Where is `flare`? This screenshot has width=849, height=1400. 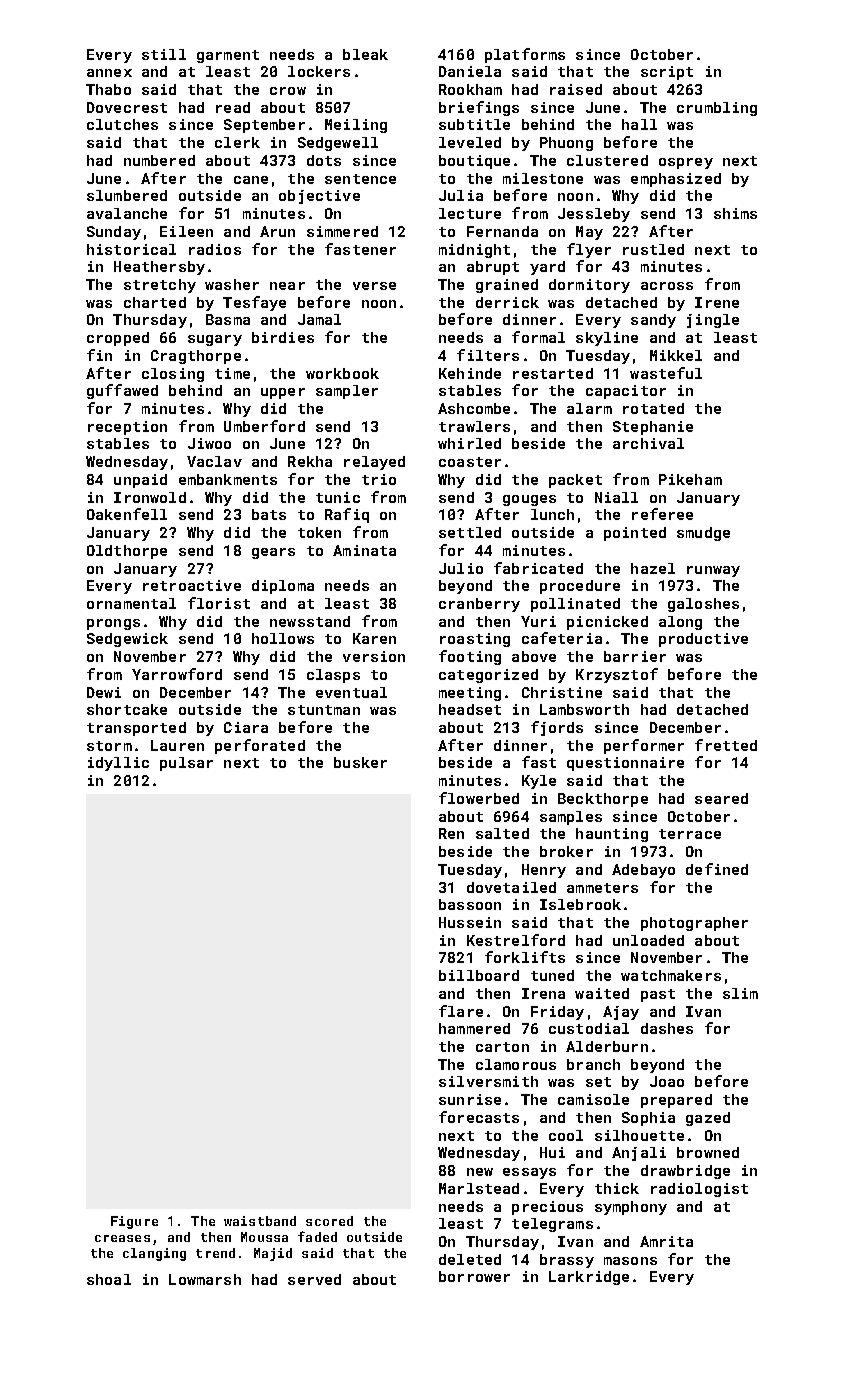
flare is located at coordinates (461, 1011).
